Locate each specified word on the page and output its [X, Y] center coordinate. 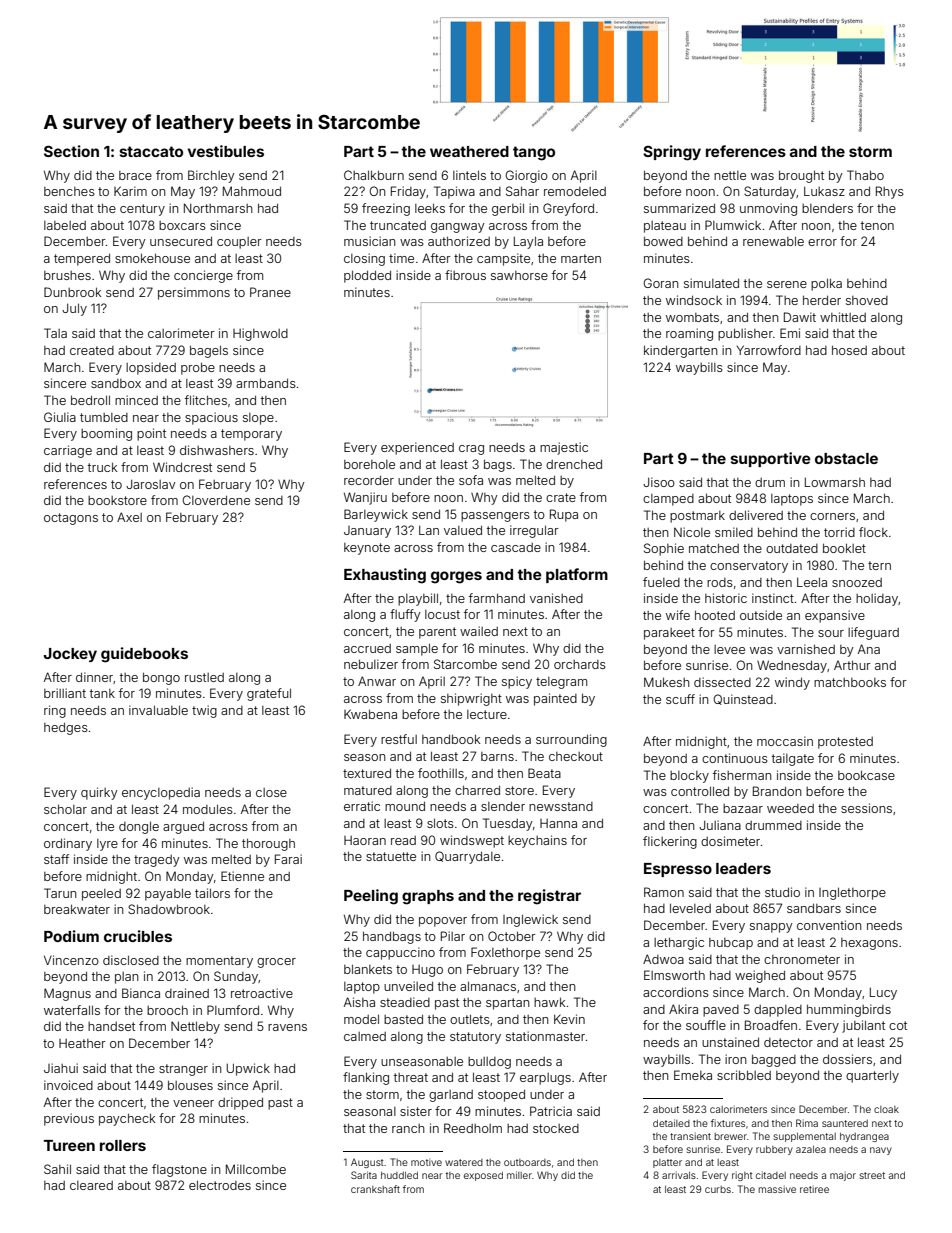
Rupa [564, 515]
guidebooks [144, 655]
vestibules [226, 151]
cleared [91, 1185]
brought [801, 176]
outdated [792, 548]
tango [534, 153]
